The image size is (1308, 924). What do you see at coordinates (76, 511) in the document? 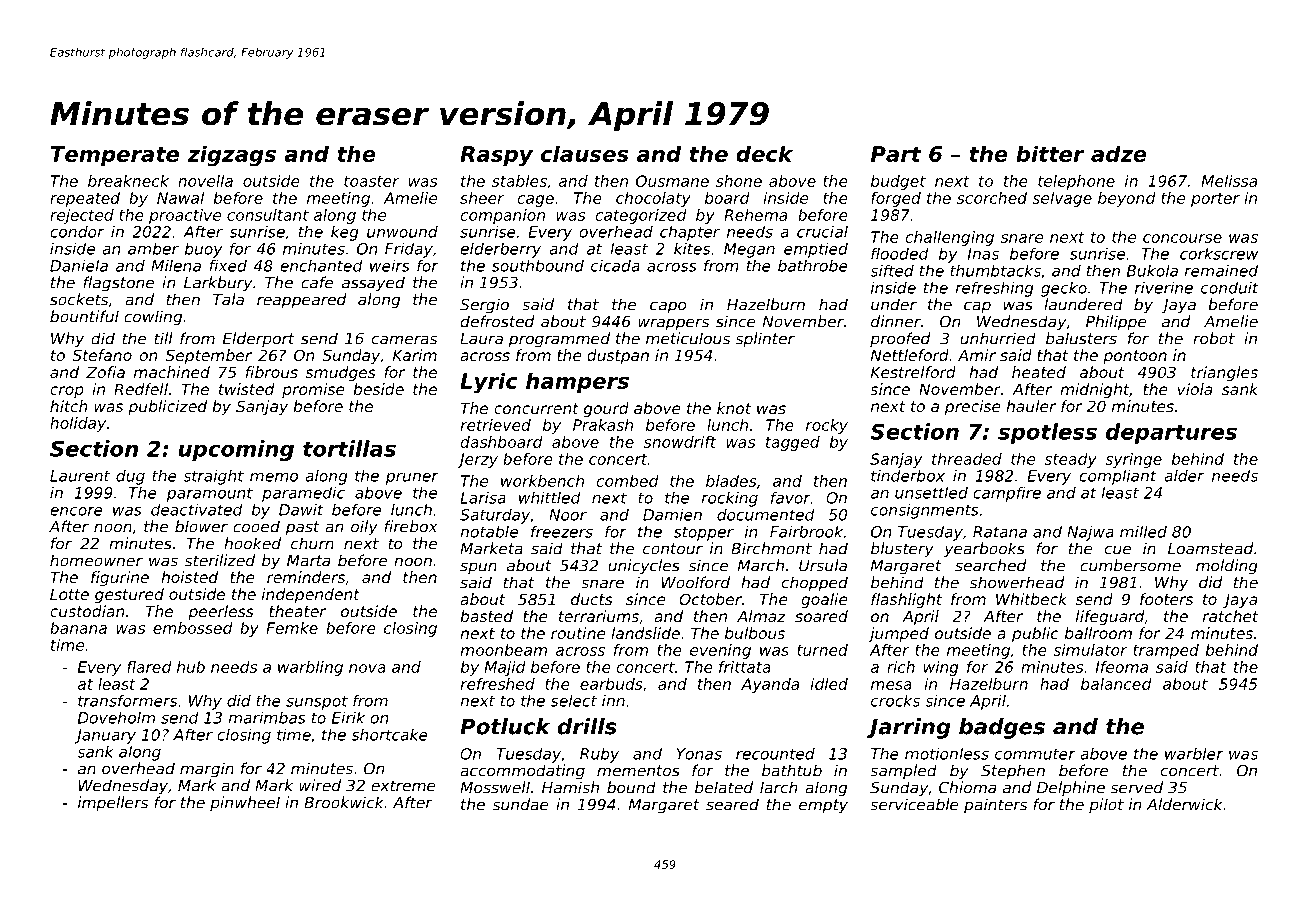
I see `encore` at bounding box center [76, 511].
